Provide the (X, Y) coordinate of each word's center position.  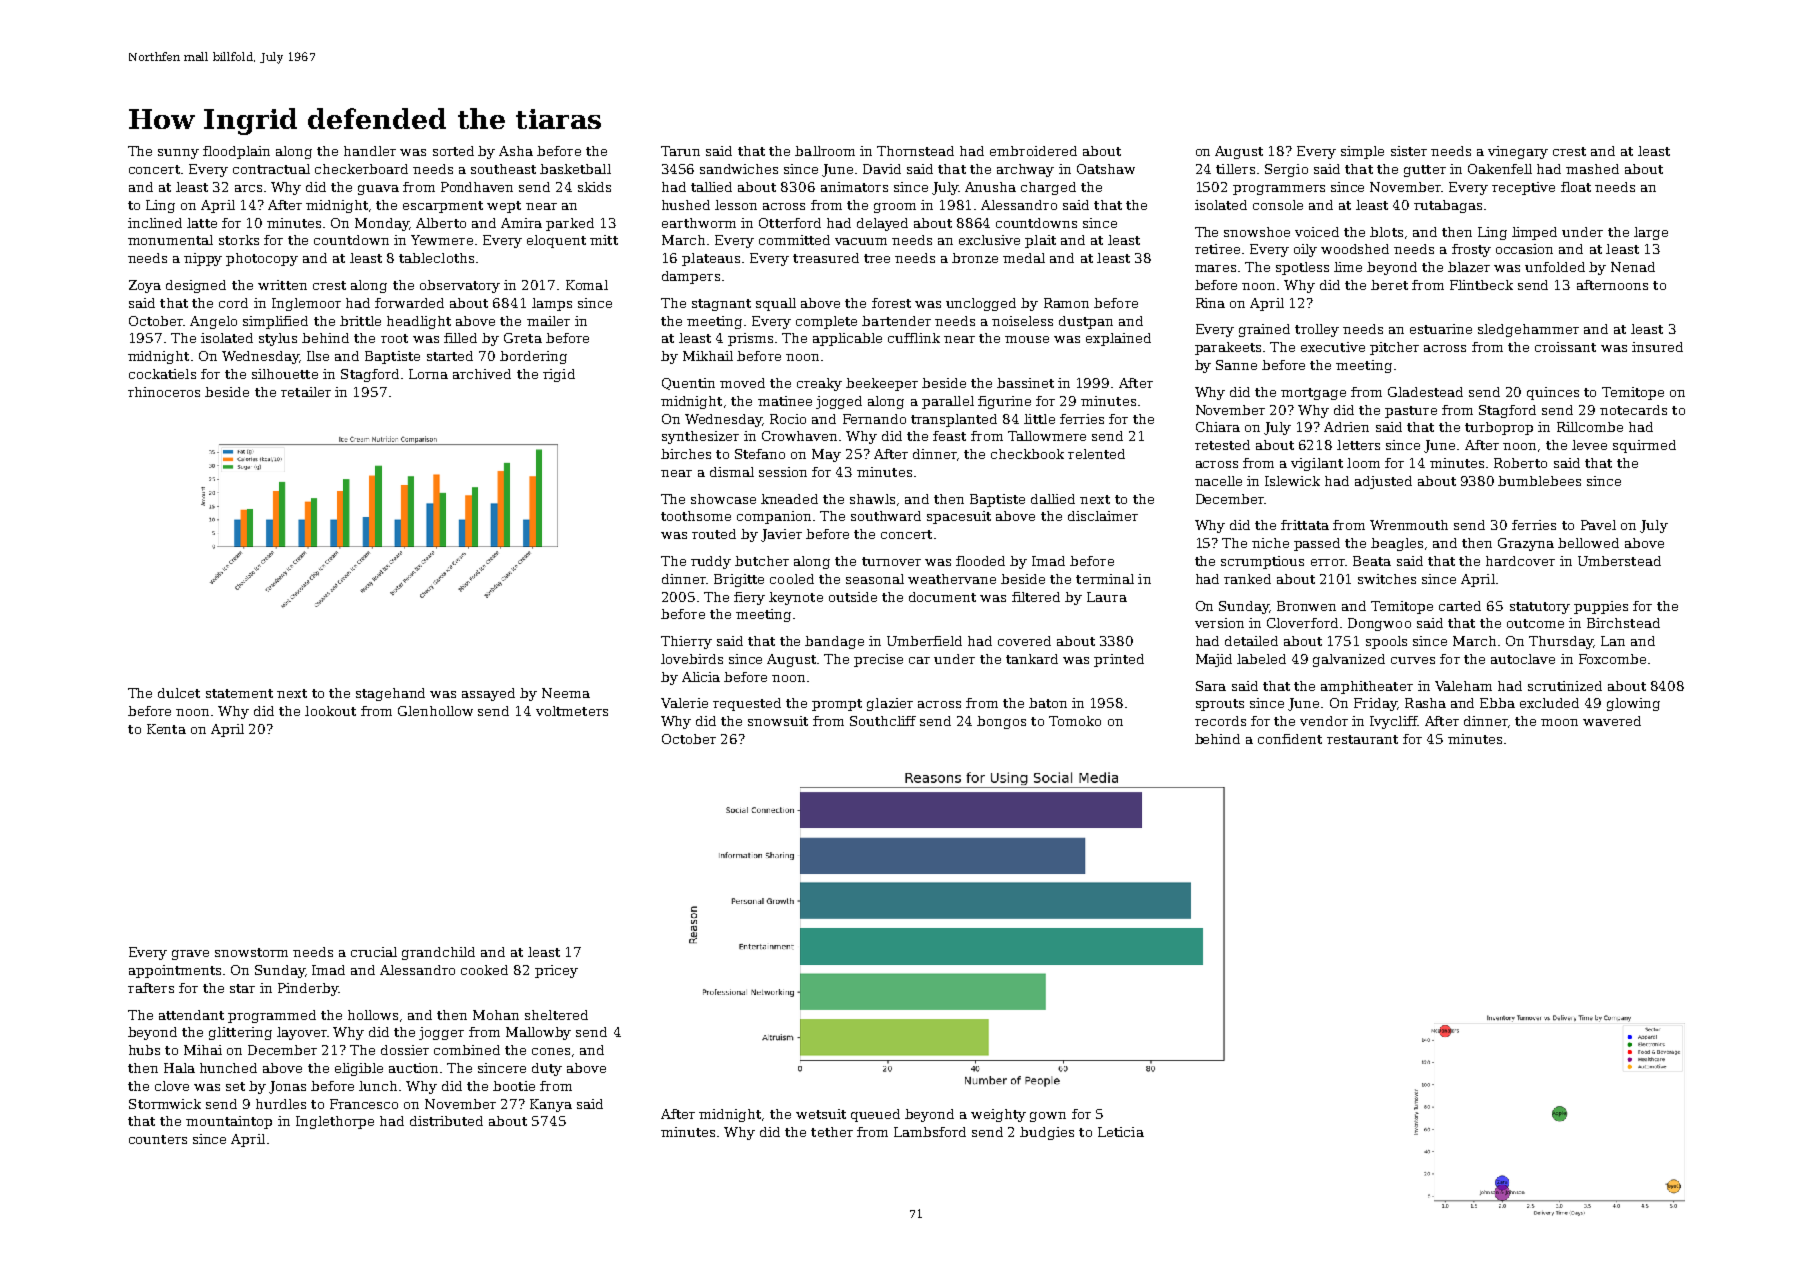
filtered (1036, 597)
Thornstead (915, 151)
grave (190, 955)
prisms (750, 339)
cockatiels (162, 374)
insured (1657, 347)
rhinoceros (164, 392)
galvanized (1349, 660)
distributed (446, 1121)
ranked (1247, 579)
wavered (1612, 721)
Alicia (701, 677)
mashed (1592, 169)
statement (239, 693)
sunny (178, 154)
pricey (556, 971)
